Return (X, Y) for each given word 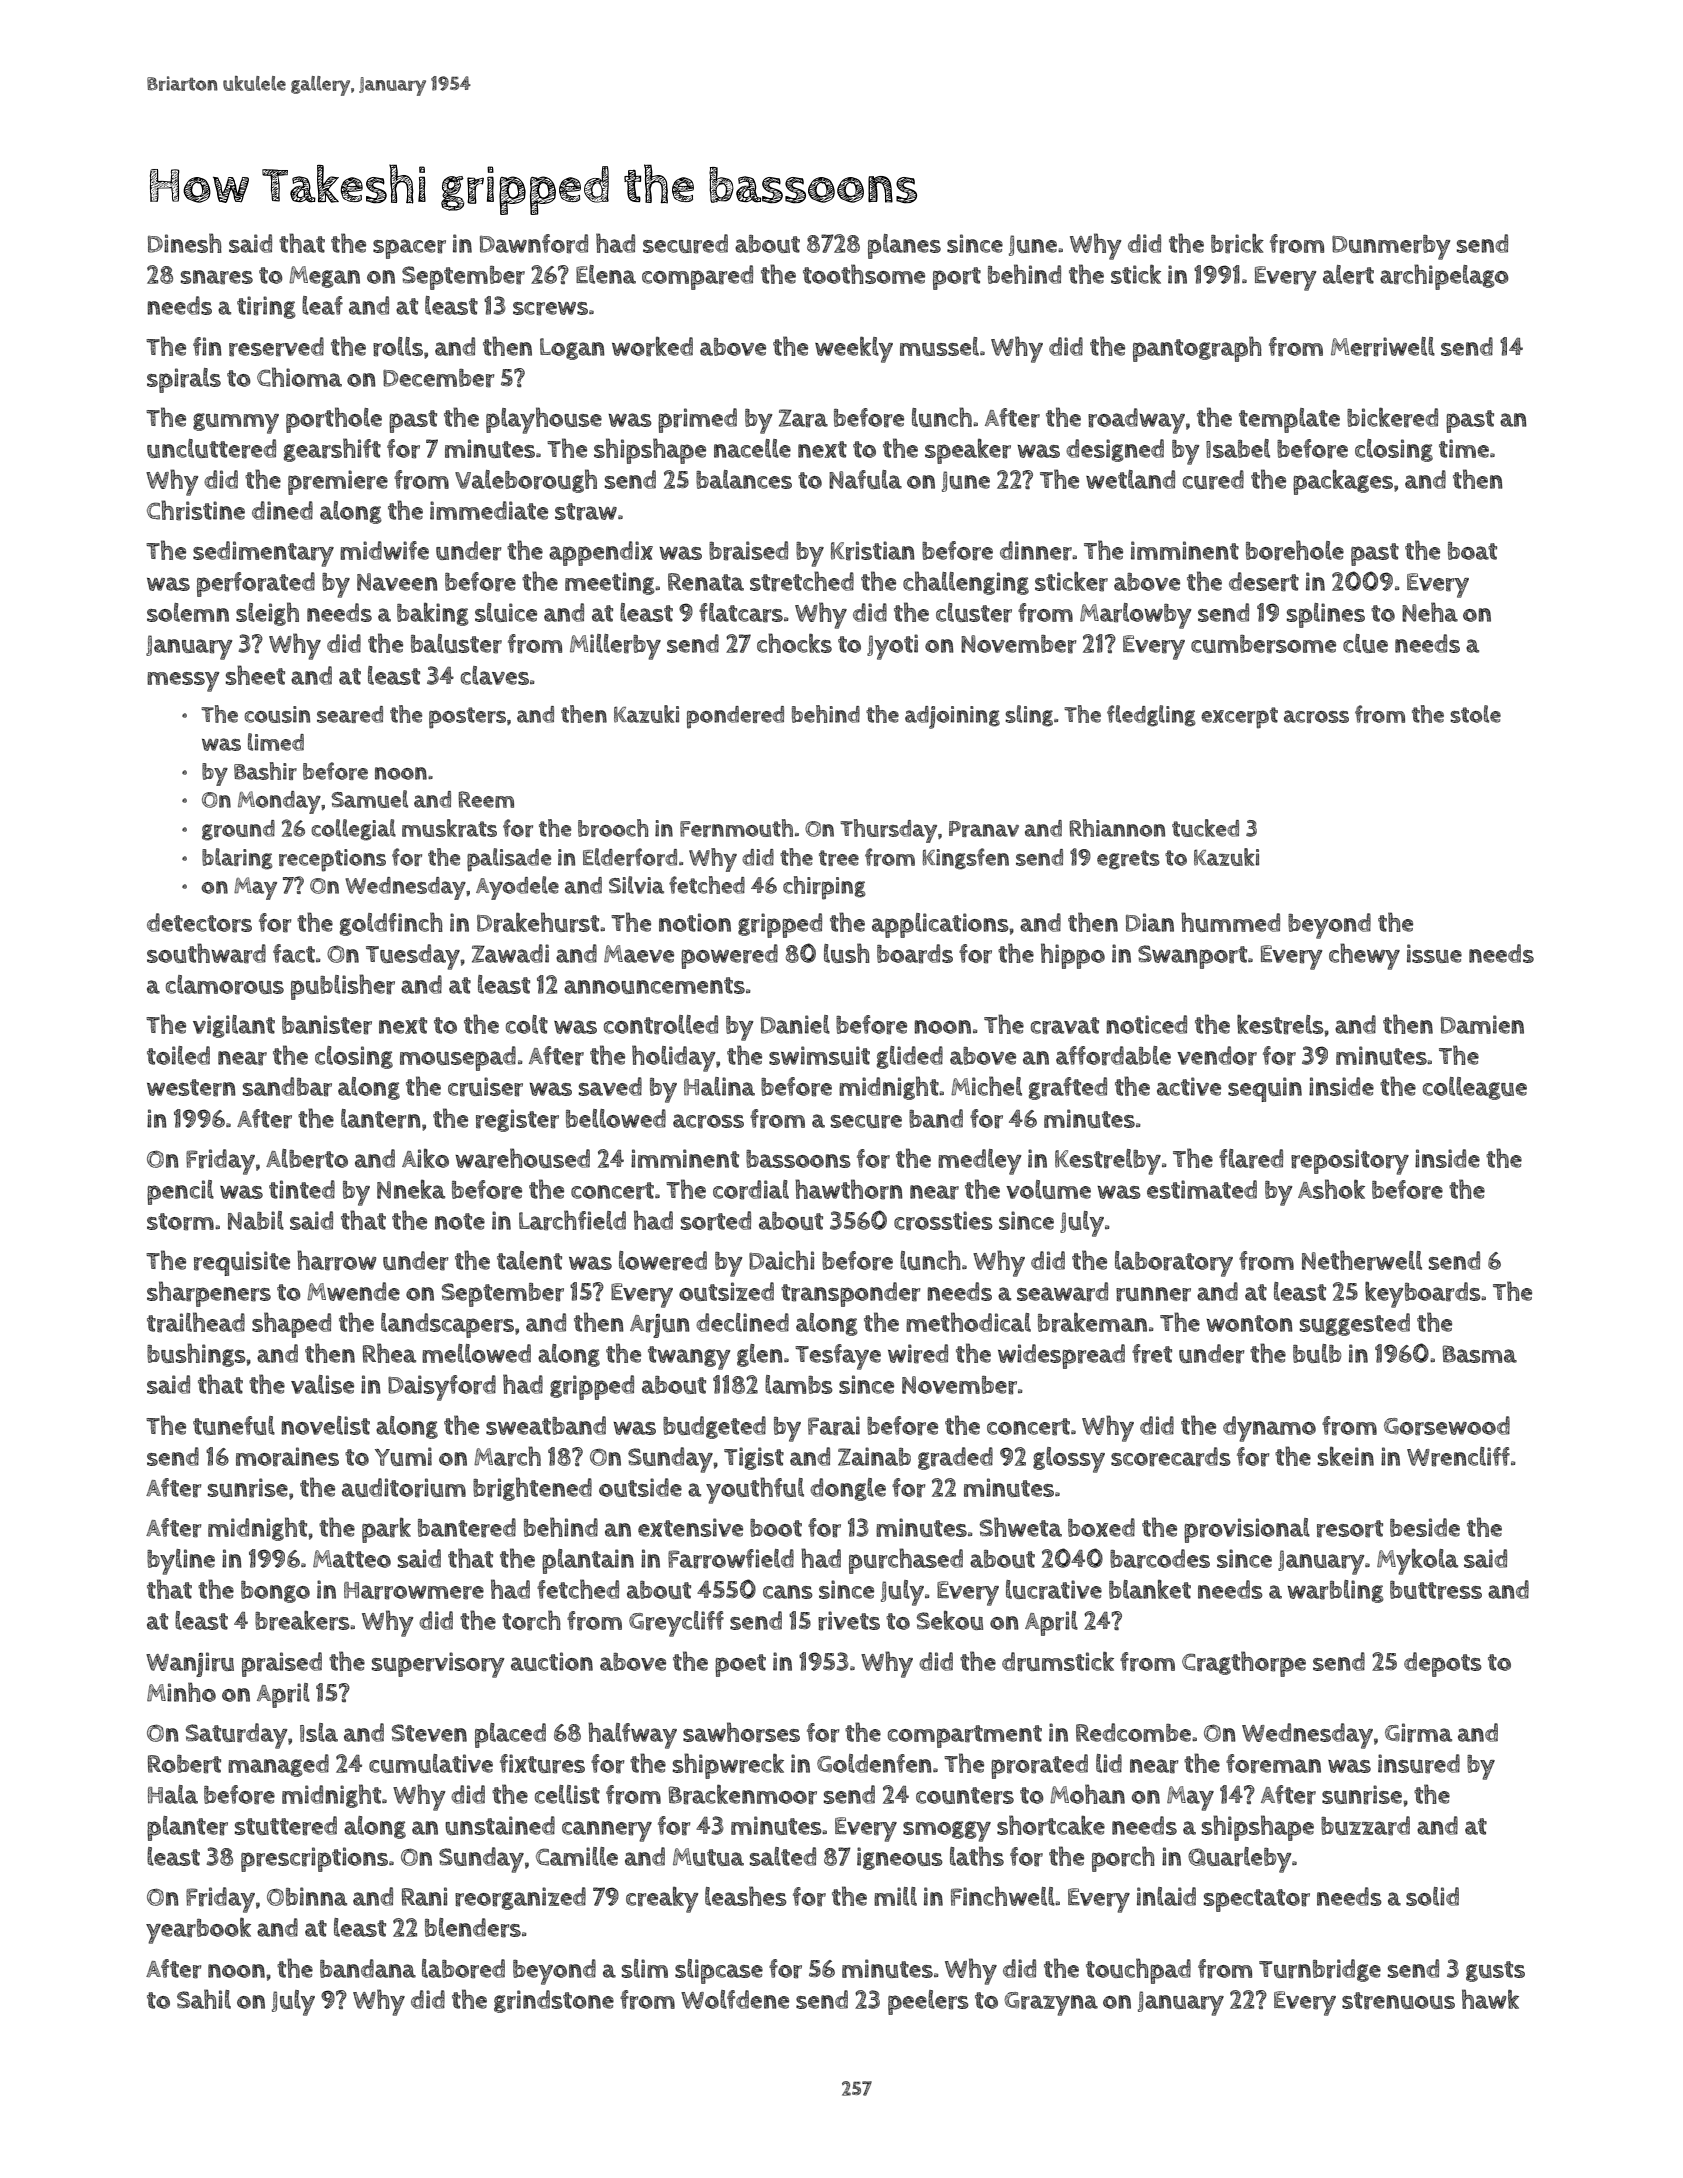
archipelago (1444, 277)
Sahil (204, 1999)
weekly (854, 350)
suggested (1355, 1324)
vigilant (234, 1026)
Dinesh (185, 243)
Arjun (660, 1326)
